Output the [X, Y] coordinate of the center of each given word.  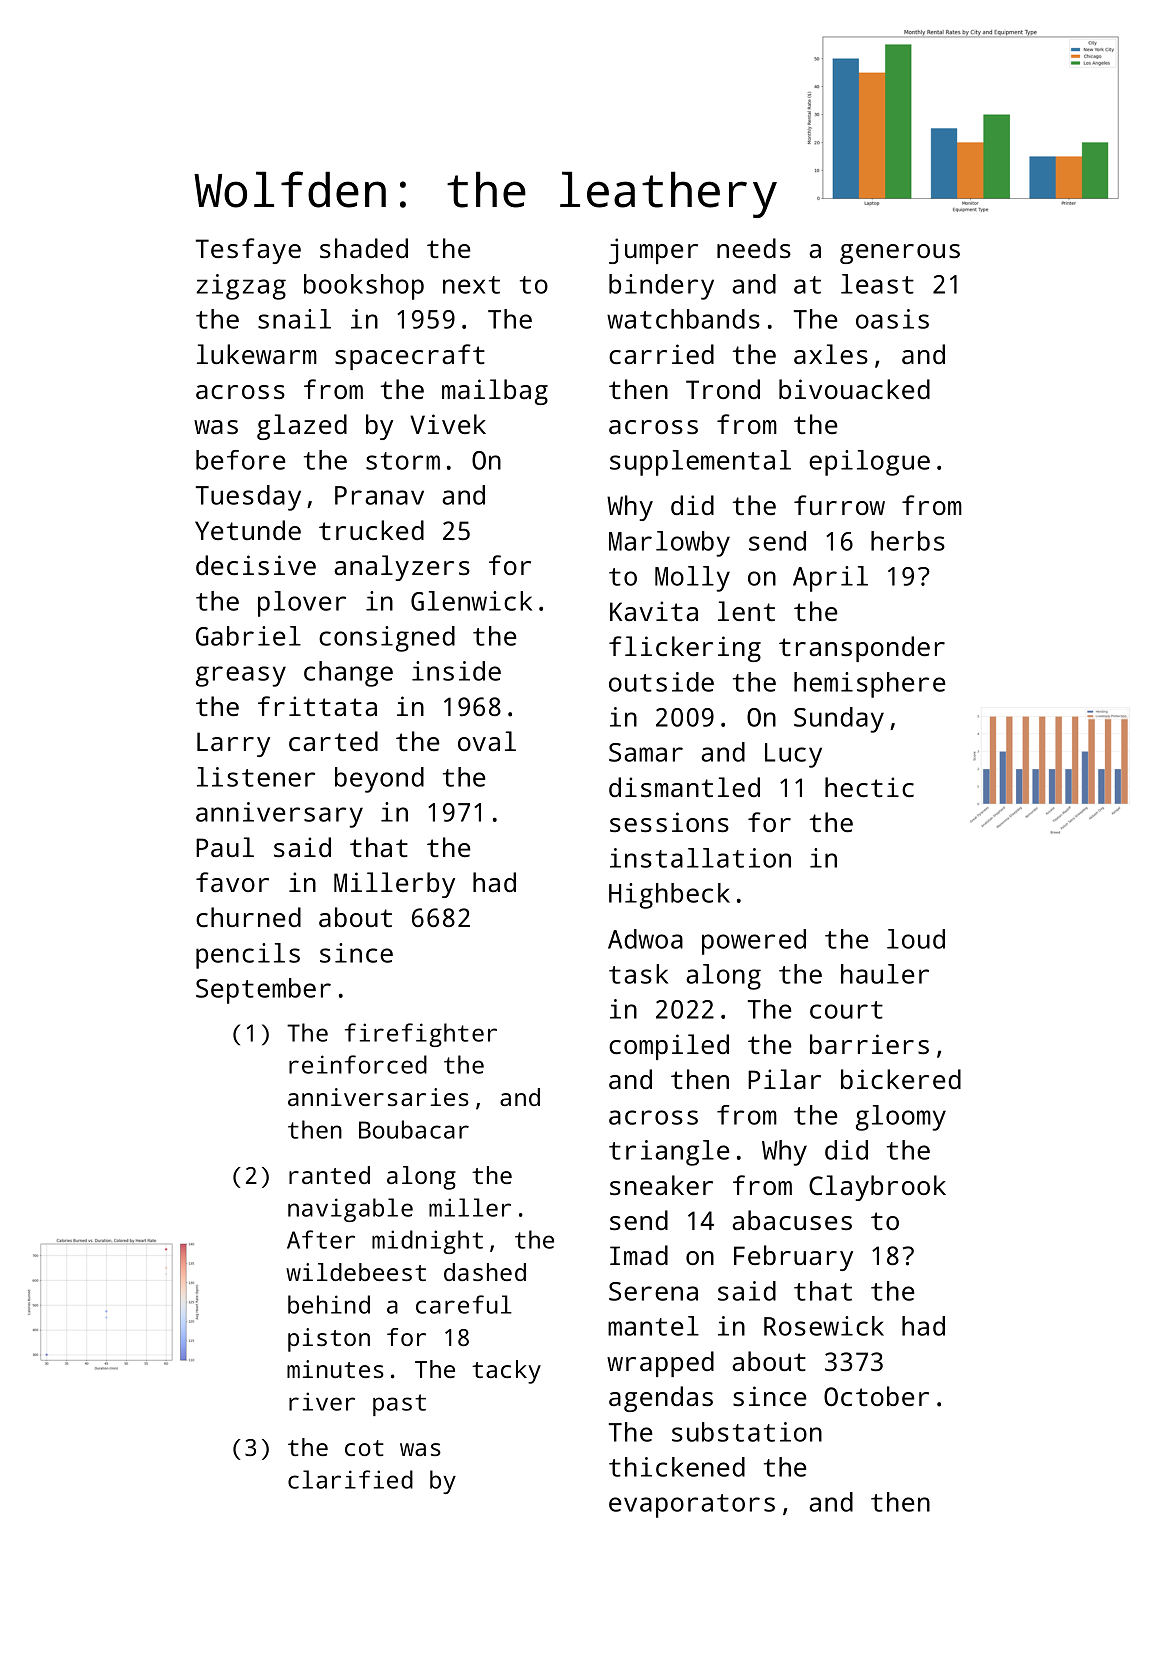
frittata [317, 706]
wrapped [660, 1364]
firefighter [421, 1035]
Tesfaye [248, 251]
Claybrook [877, 1188]
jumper [653, 251]
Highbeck [669, 896]
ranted [329, 1175]
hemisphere [870, 685]
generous [900, 254]
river [322, 1401]
